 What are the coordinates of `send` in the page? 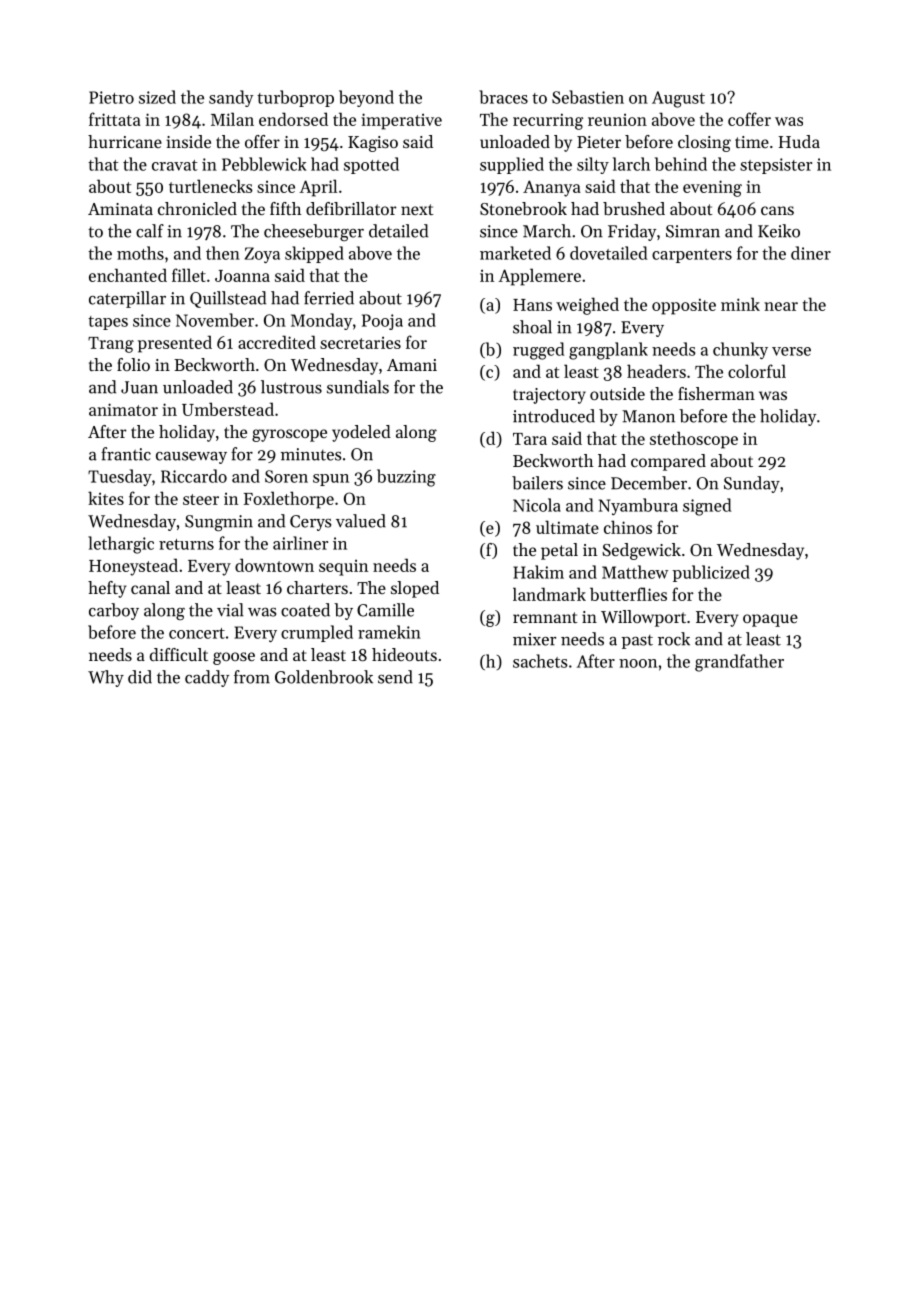 It's located at (395, 677).
